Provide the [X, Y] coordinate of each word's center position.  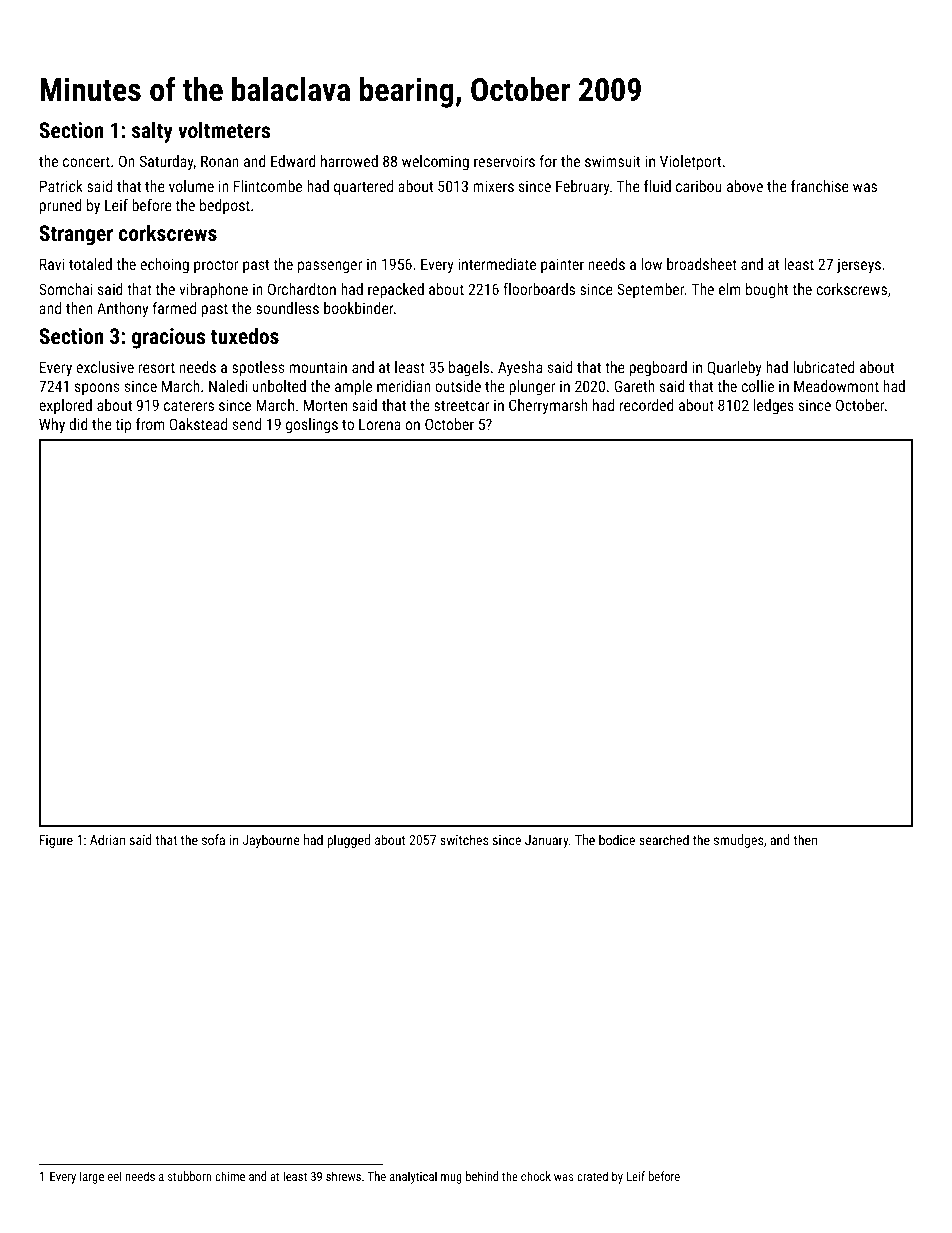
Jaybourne [271, 841]
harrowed [349, 161]
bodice [617, 839]
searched [664, 839]
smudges [738, 841]
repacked [396, 290]
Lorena [380, 424]
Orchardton [302, 289]
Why [52, 426]
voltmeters [224, 129]
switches [464, 839]
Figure [56, 841]
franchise [820, 186]
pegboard [658, 369]
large [92, 1177]
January [547, 841]
